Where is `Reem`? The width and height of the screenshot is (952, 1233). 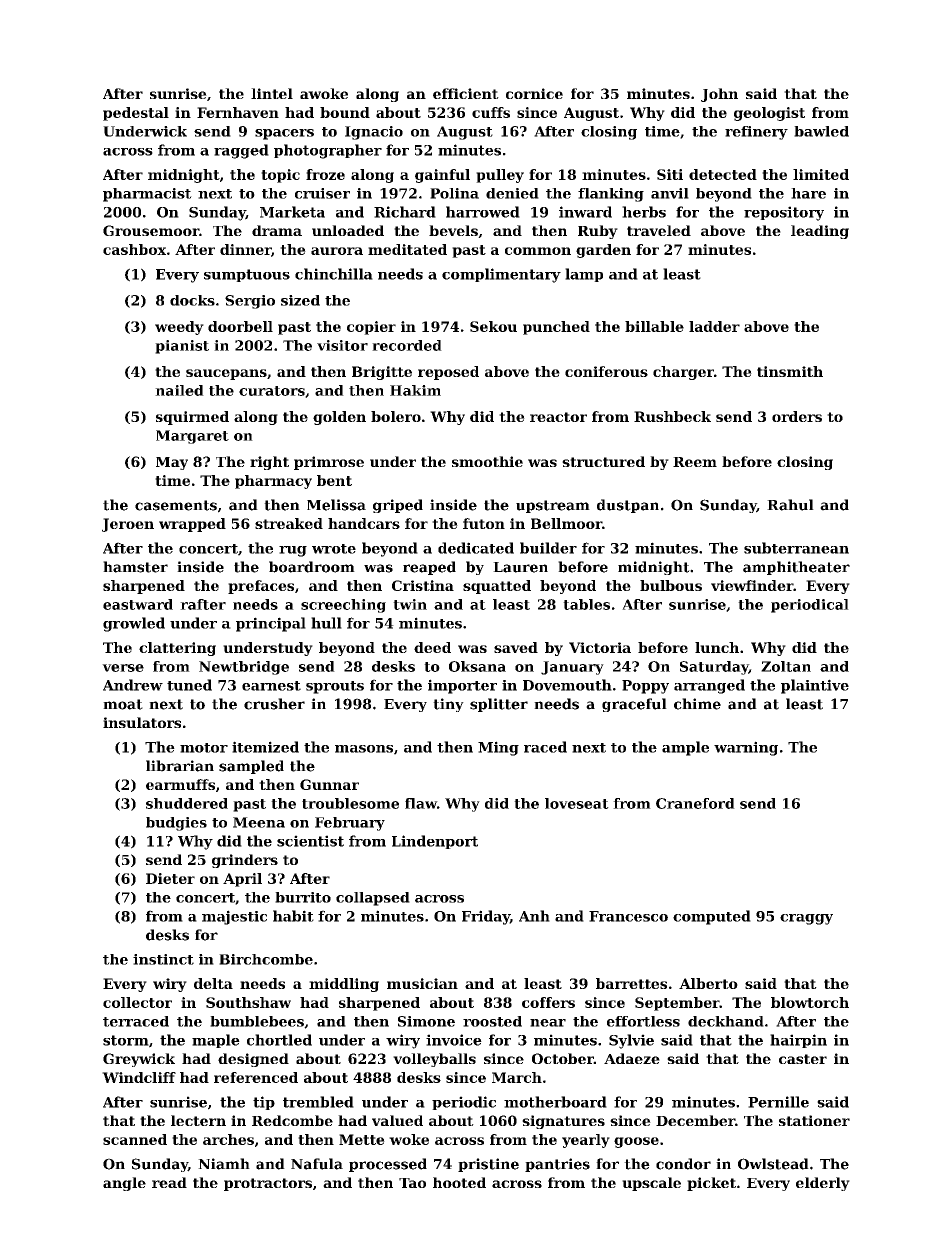
Reem is located at coordinates (695, 462).
